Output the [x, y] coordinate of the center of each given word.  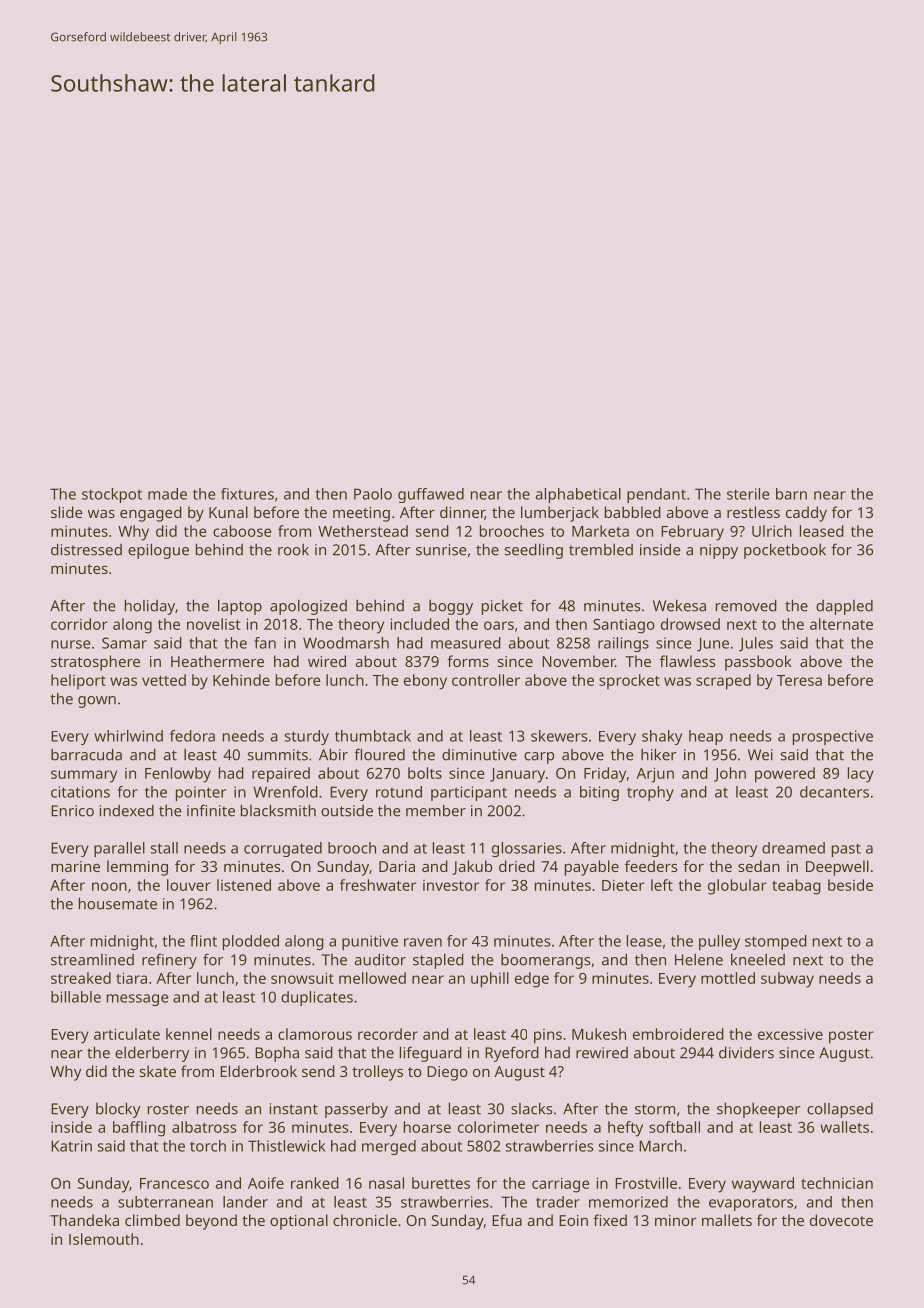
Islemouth [104, 1239]
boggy [451, 607]
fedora [192, 736]
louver [189, 885]
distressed [86, 549]
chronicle [365, 1220]
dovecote [841, 1220]
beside [850, 885]
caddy [806, 514]
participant [469, 793]
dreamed [793, 848]
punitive [370, 942]
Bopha [277, 1054]
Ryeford [512, 1054]
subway [787, 980]
